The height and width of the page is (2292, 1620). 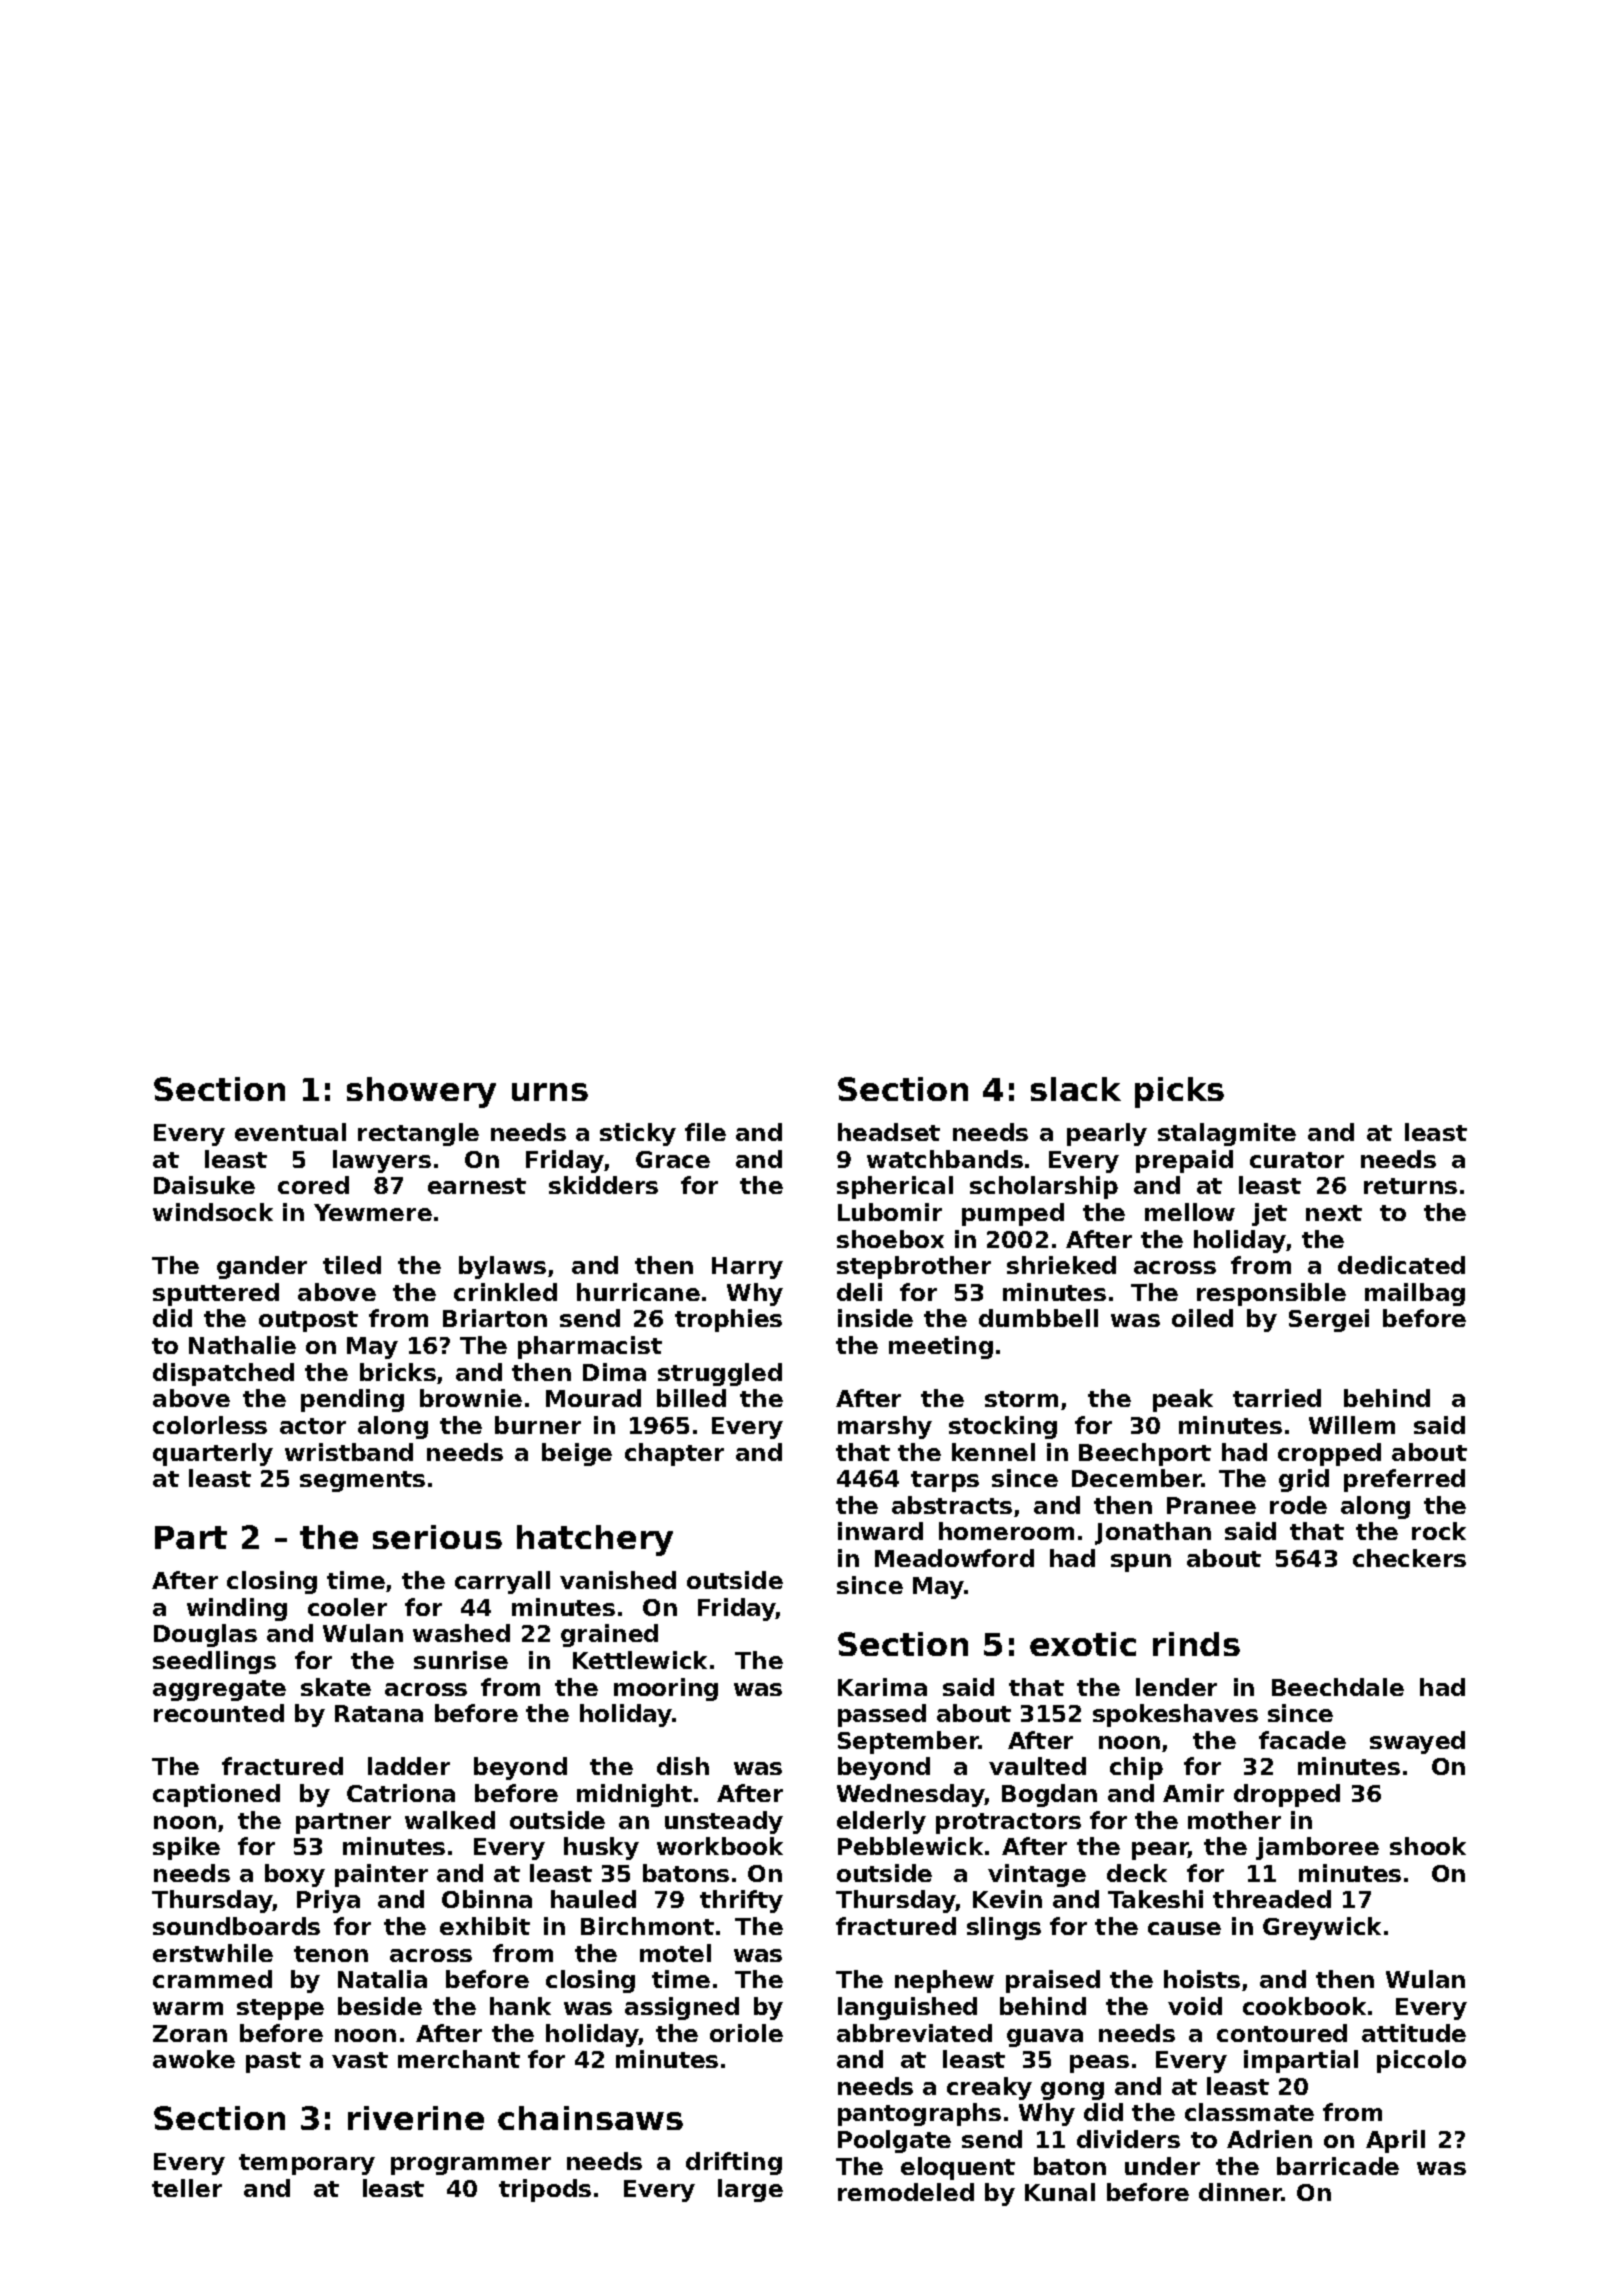 I want to click on vanished, so click(x=618, y=1580).
